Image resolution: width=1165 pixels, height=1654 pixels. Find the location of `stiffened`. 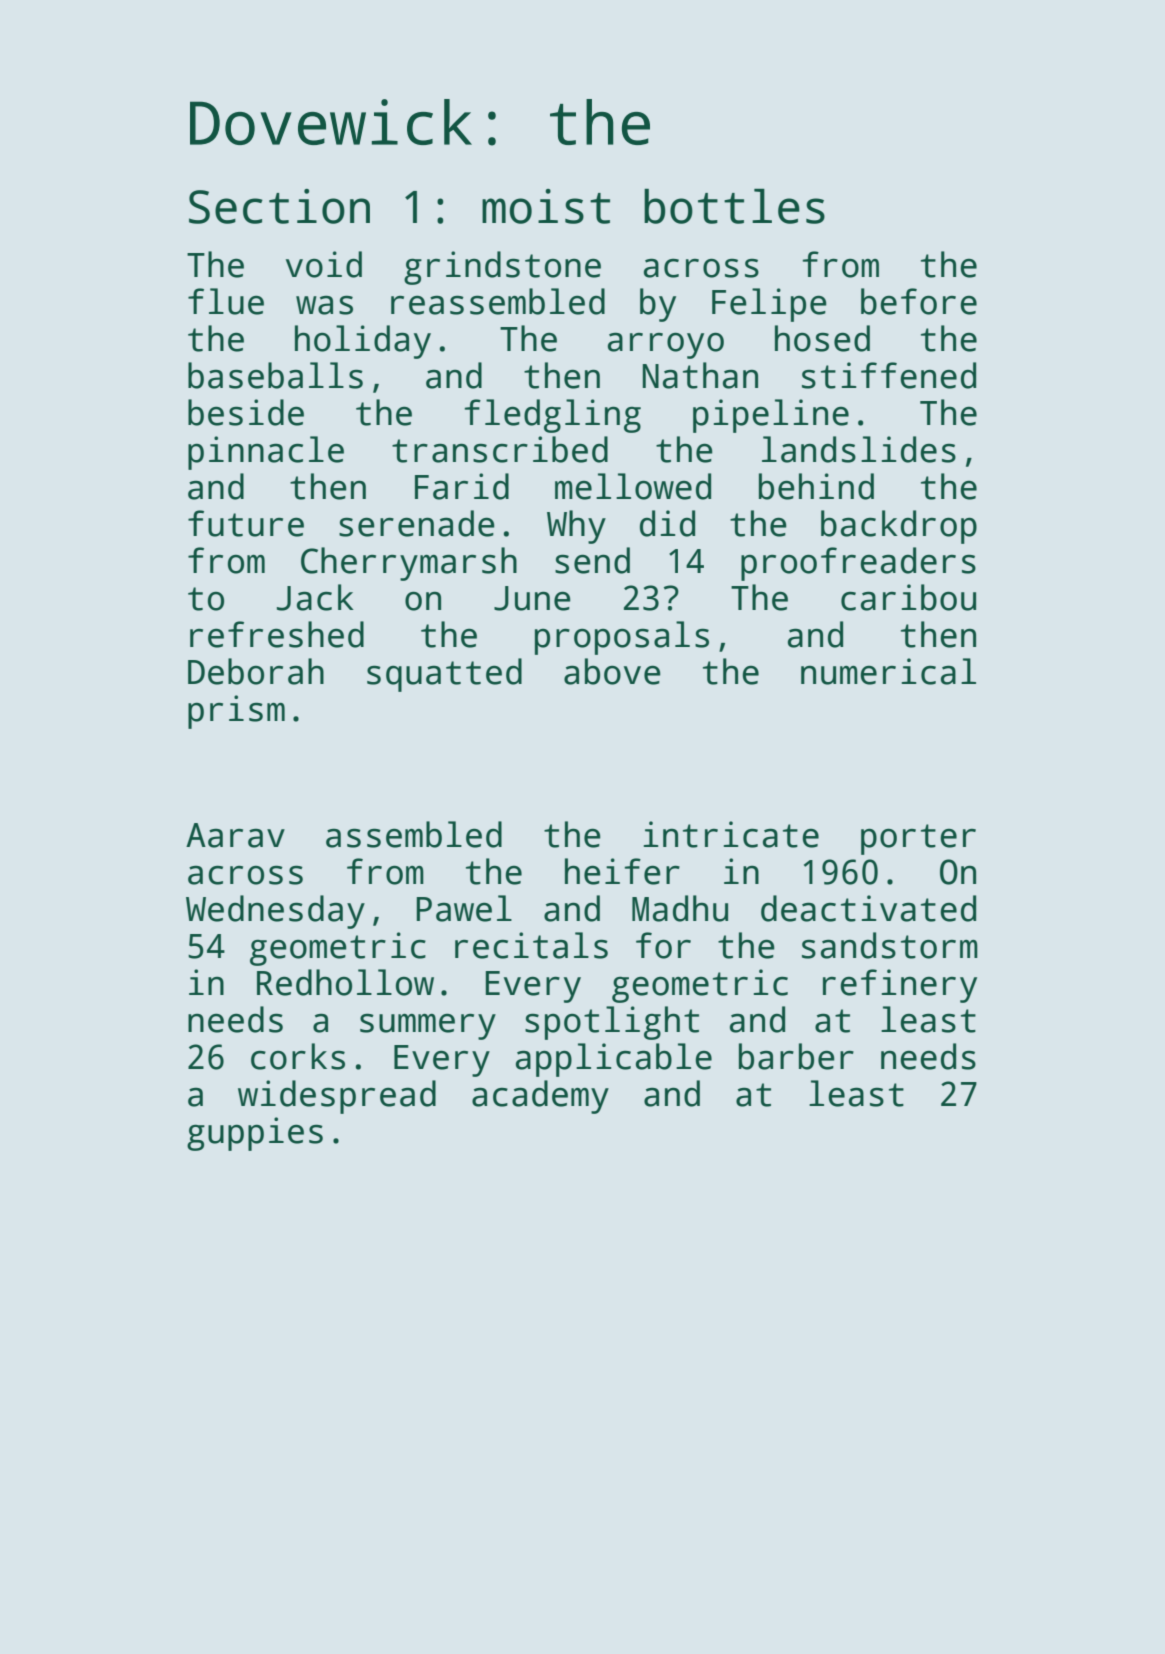

stiffened is located at coordinates (889, 375).
